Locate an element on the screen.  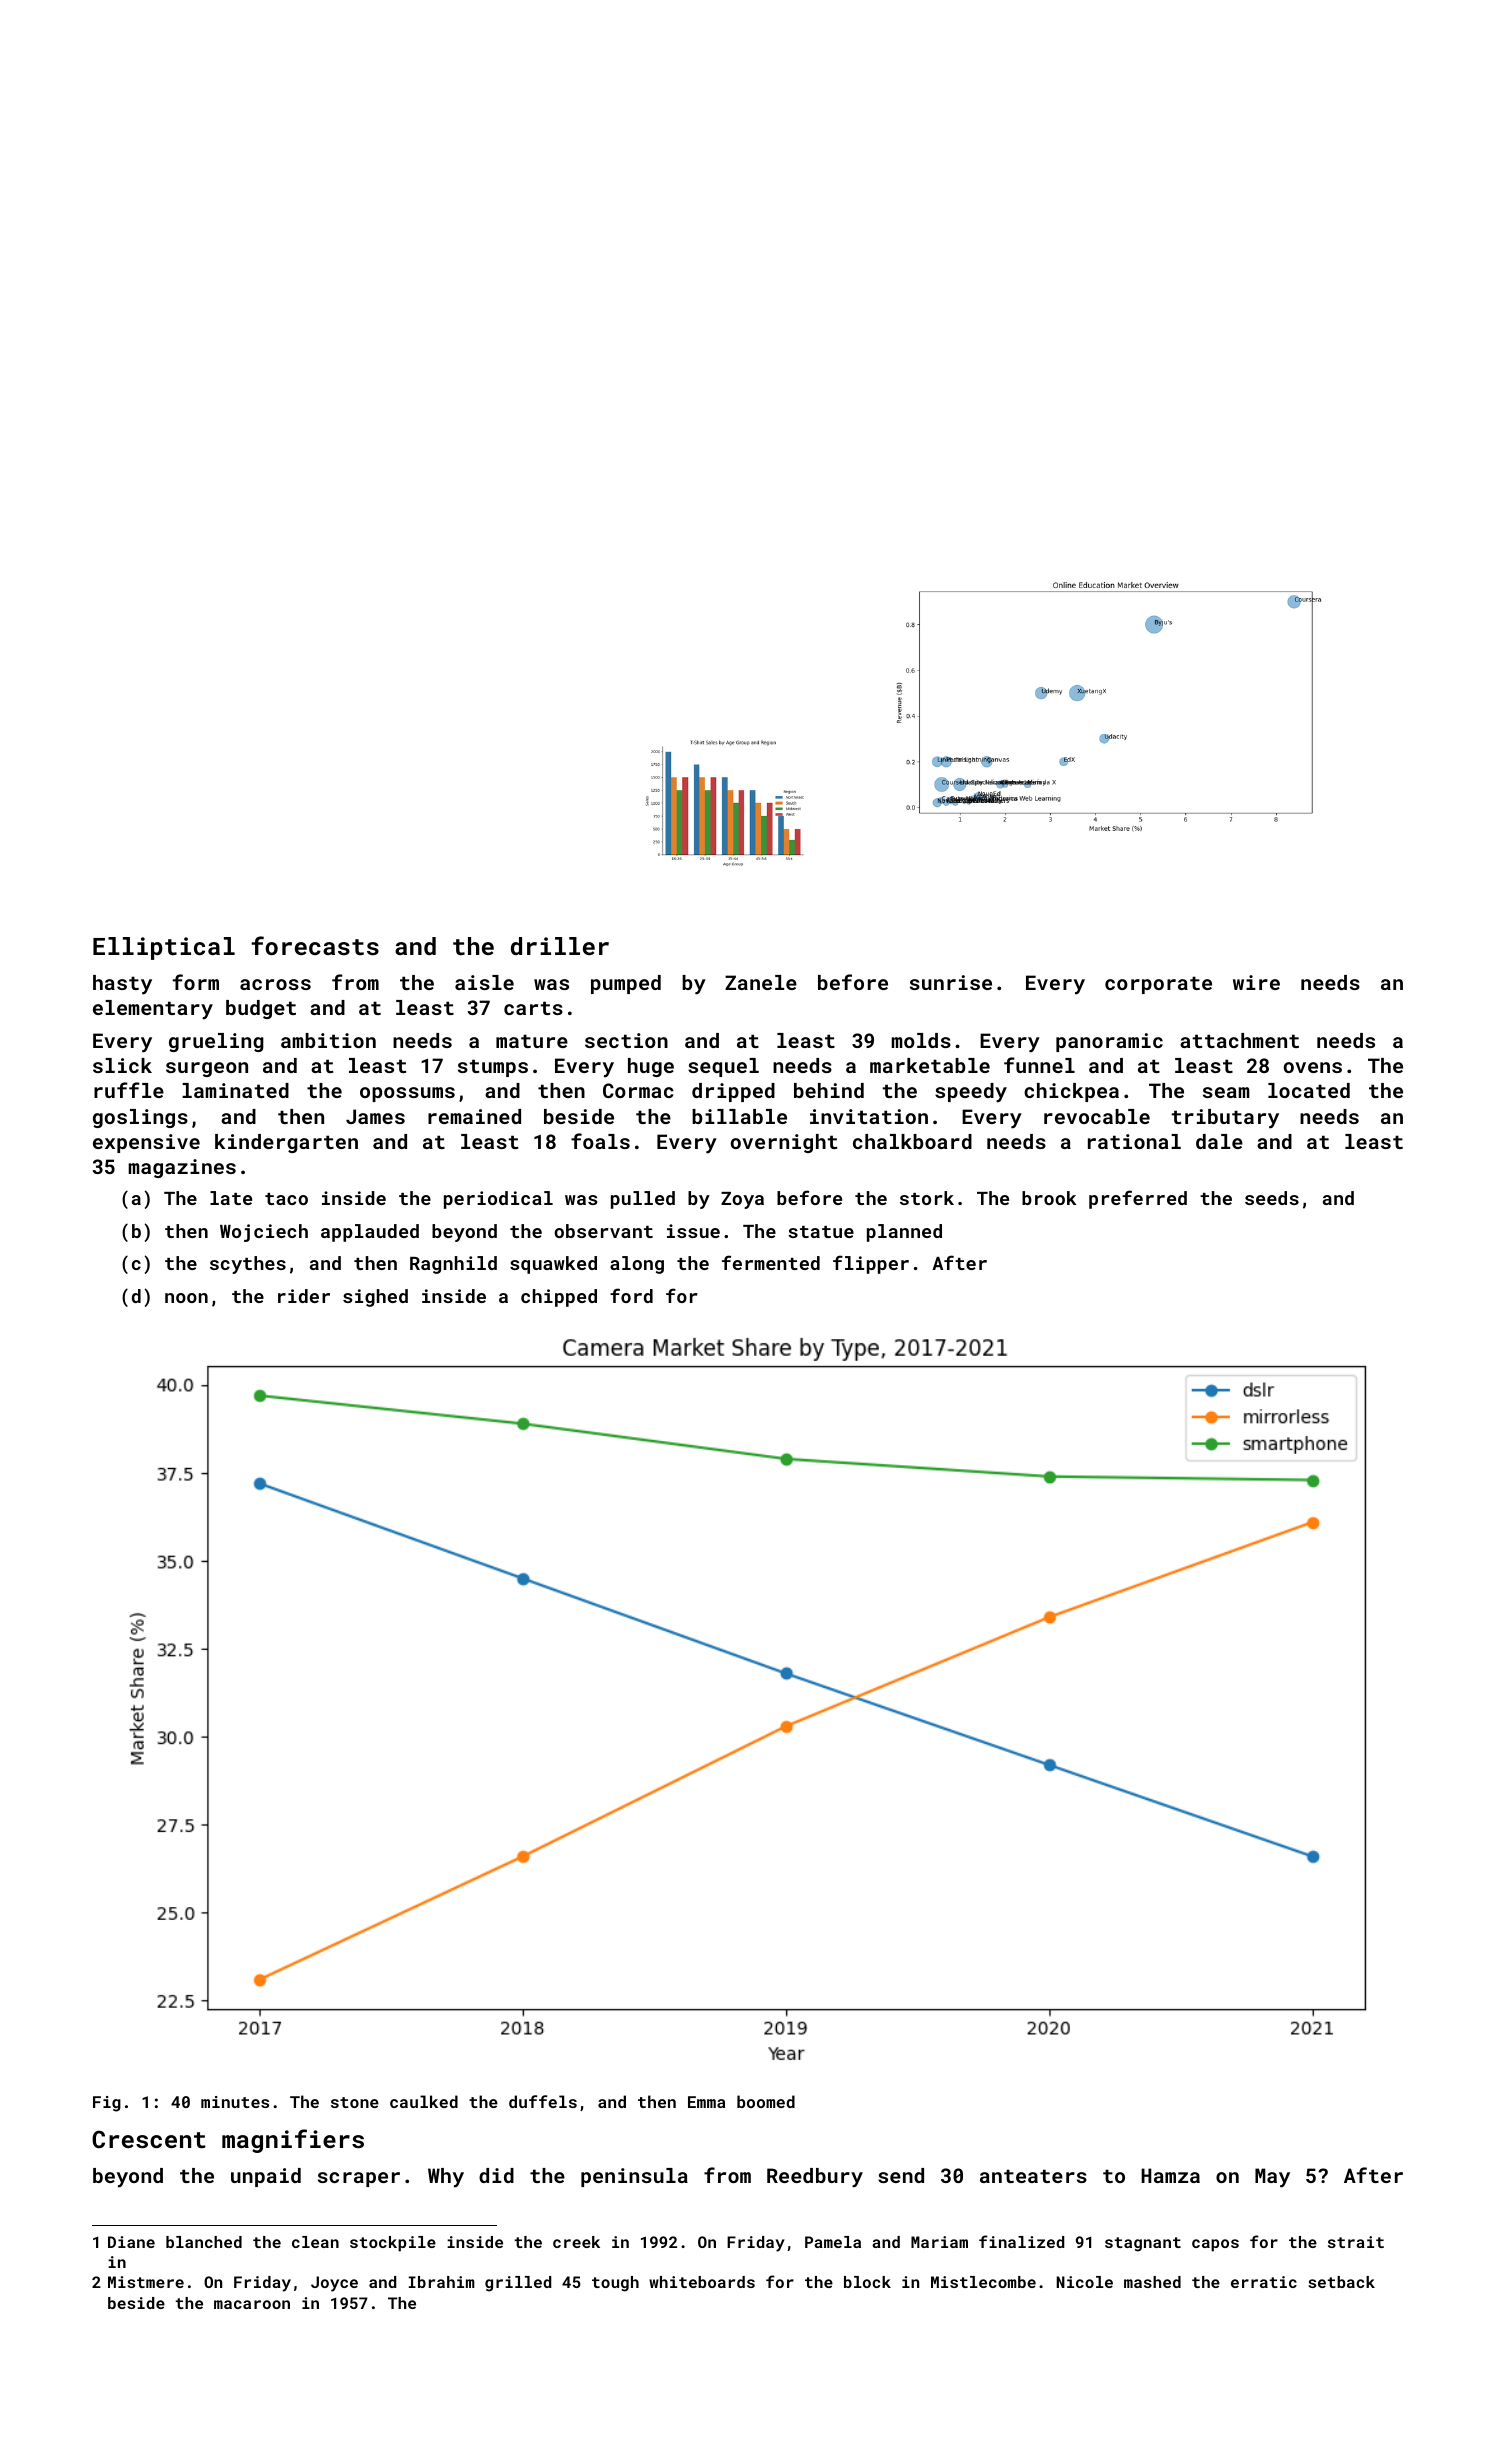
chipped is located at coordinates (559, 1298).
